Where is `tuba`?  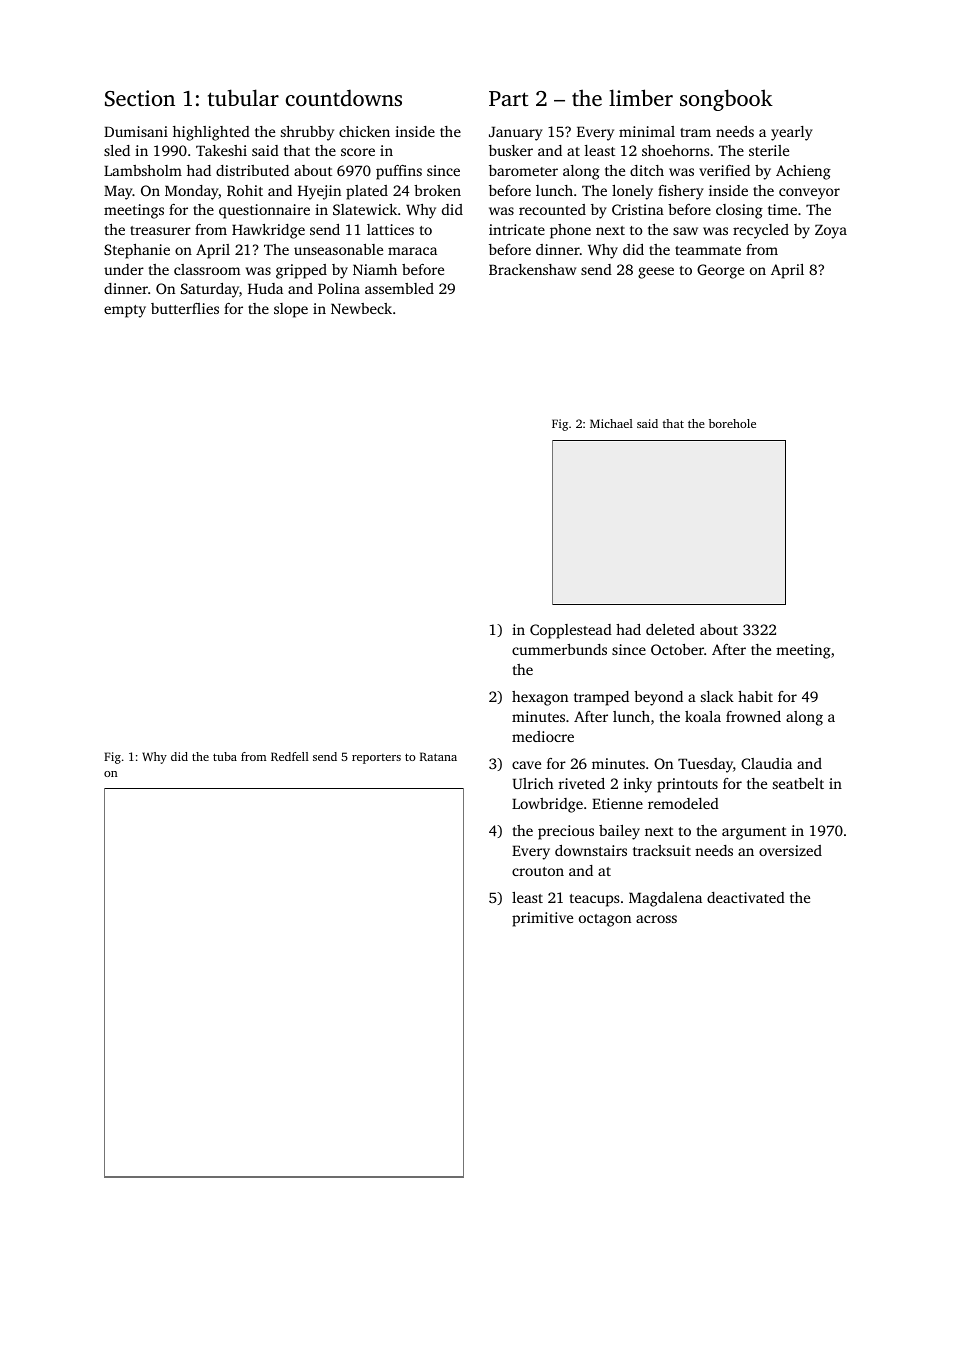
tuba is located at coordinates (225, 756).
